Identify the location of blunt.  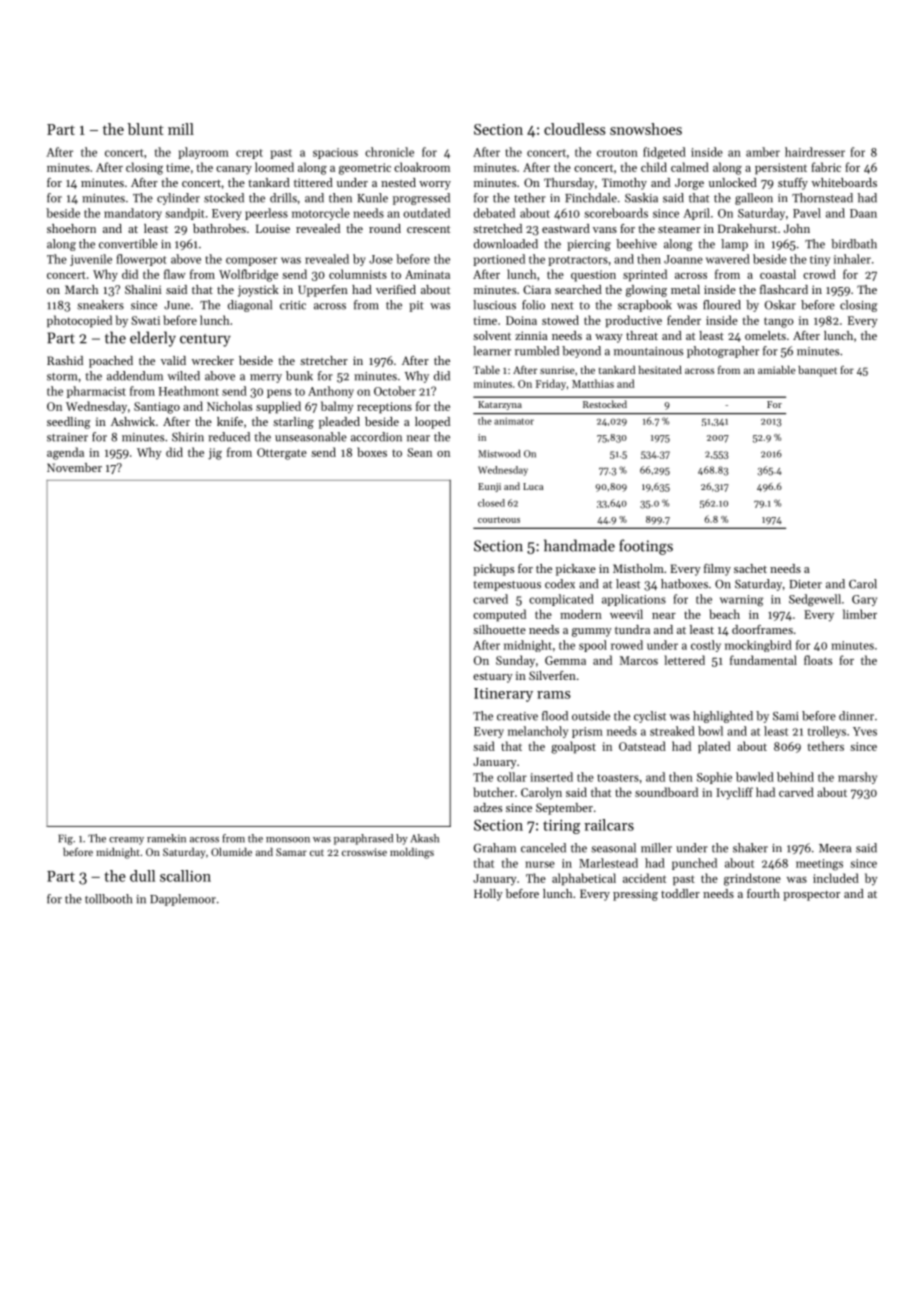
(145, 129).
